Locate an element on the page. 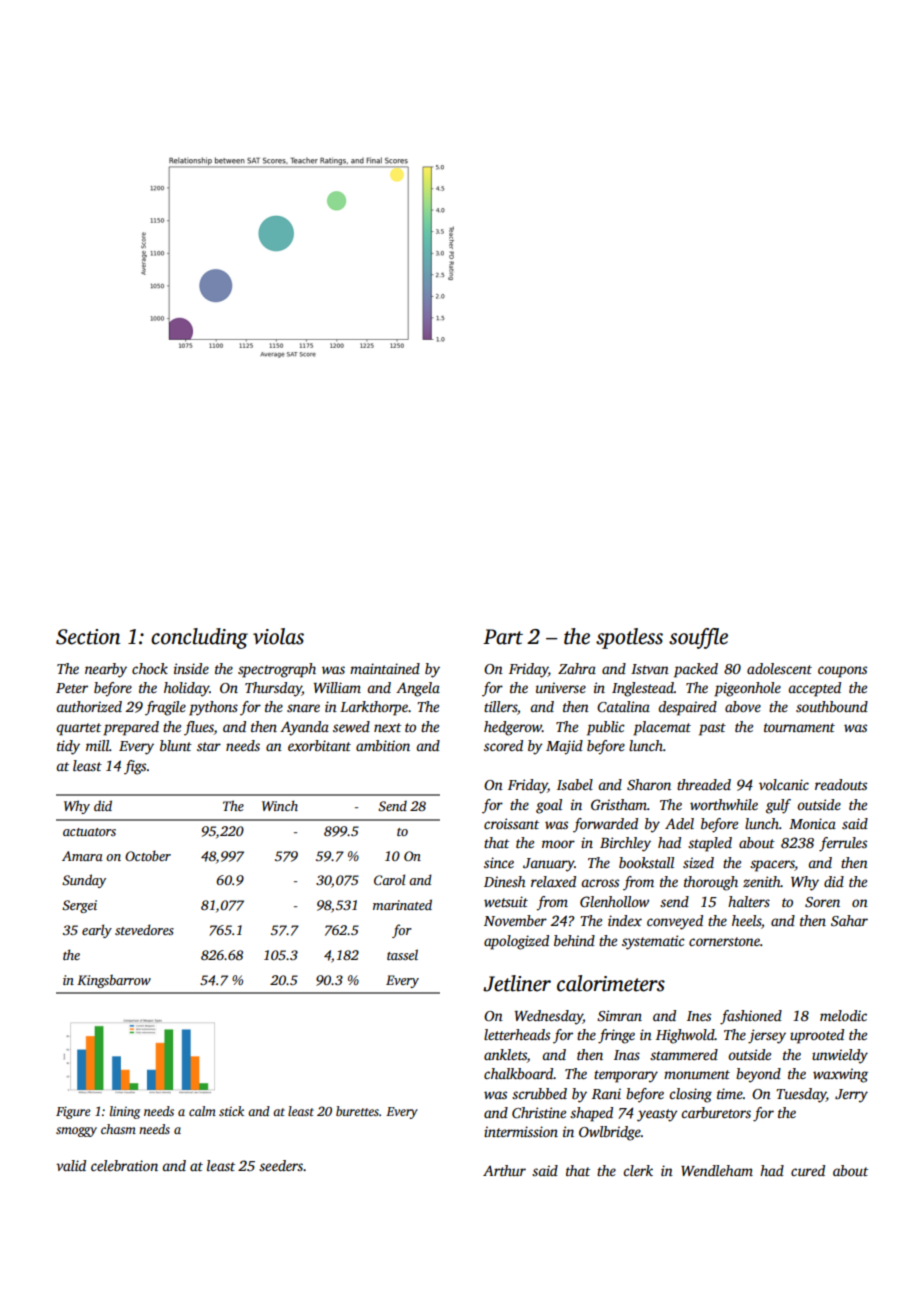  Part is located at coordinates (503, 637).
